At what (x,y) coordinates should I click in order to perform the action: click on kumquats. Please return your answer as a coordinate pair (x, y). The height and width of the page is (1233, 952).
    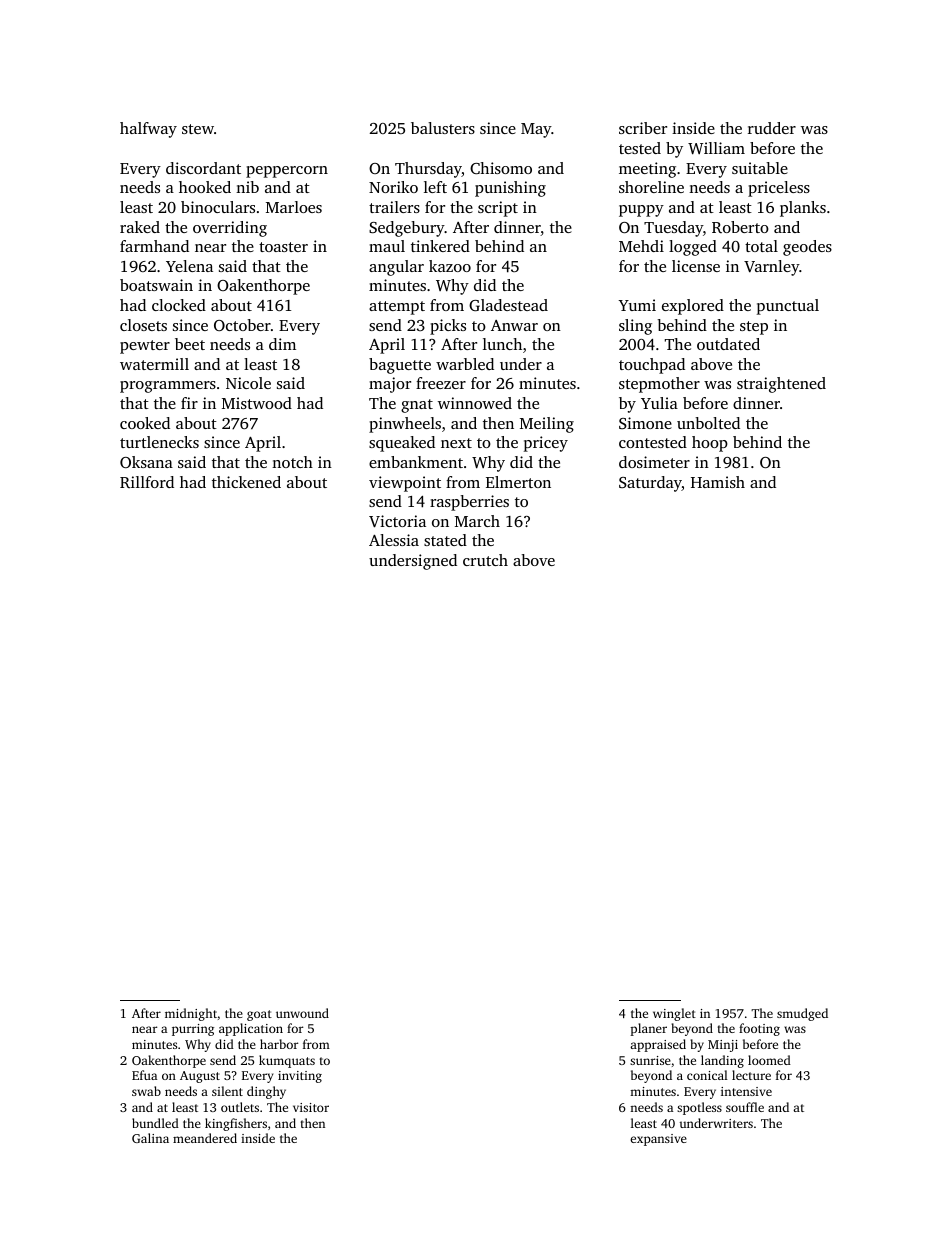
    Looking at the image, I should click on (287, 1061).
